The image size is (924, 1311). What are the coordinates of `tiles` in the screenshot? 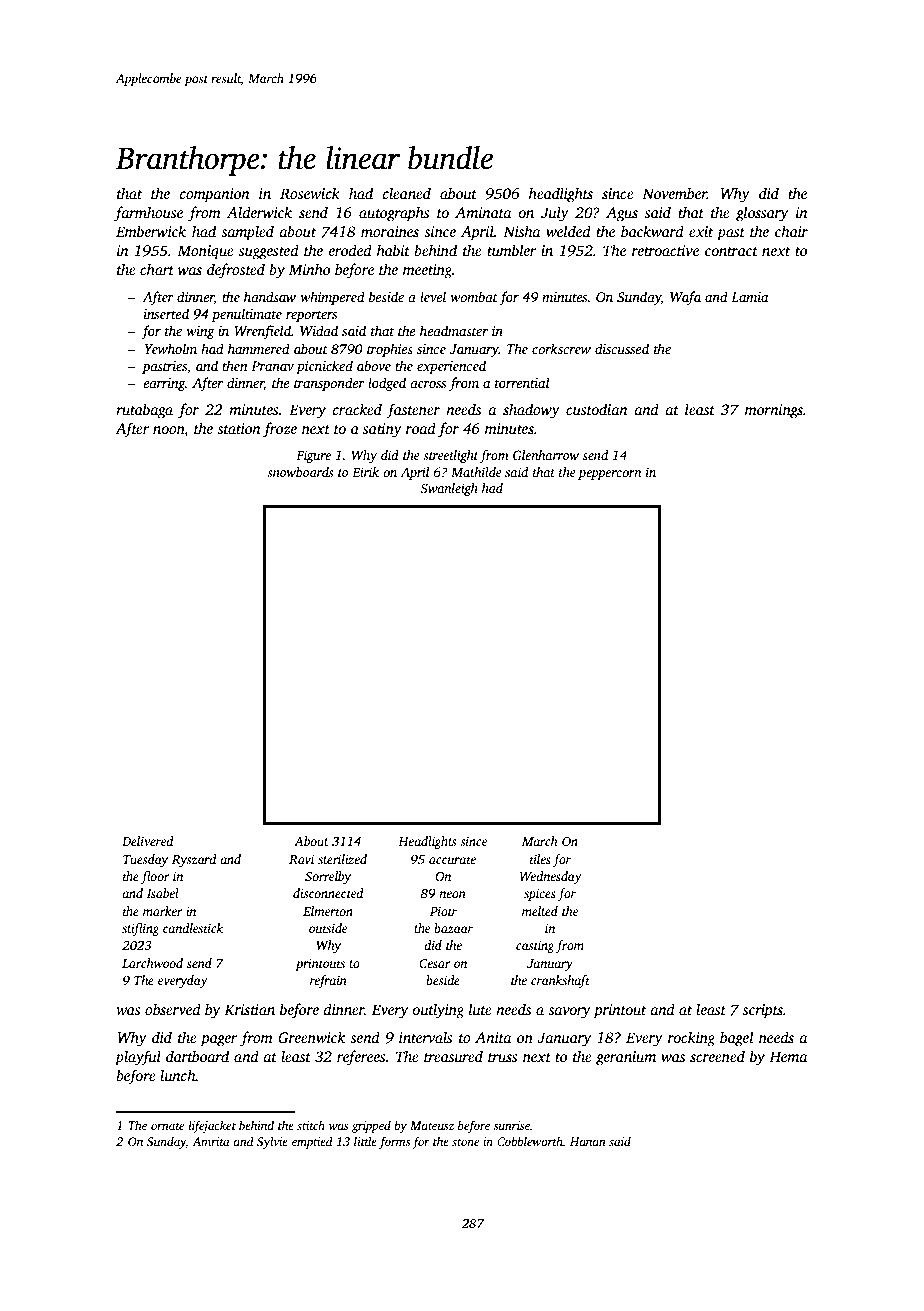 It's located at (540, 859).
